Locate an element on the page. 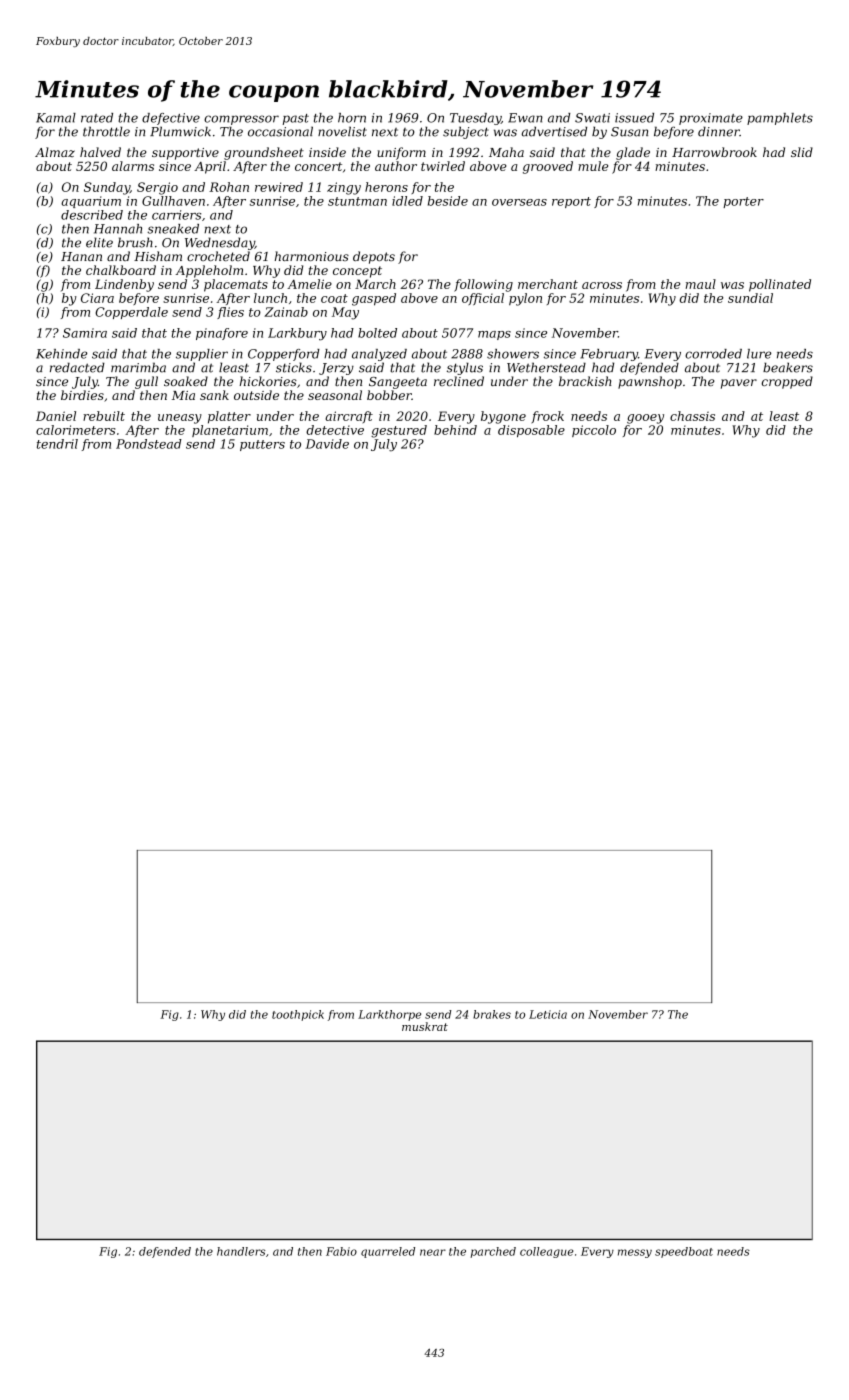  cropped is located at coordinates (787, 382).
